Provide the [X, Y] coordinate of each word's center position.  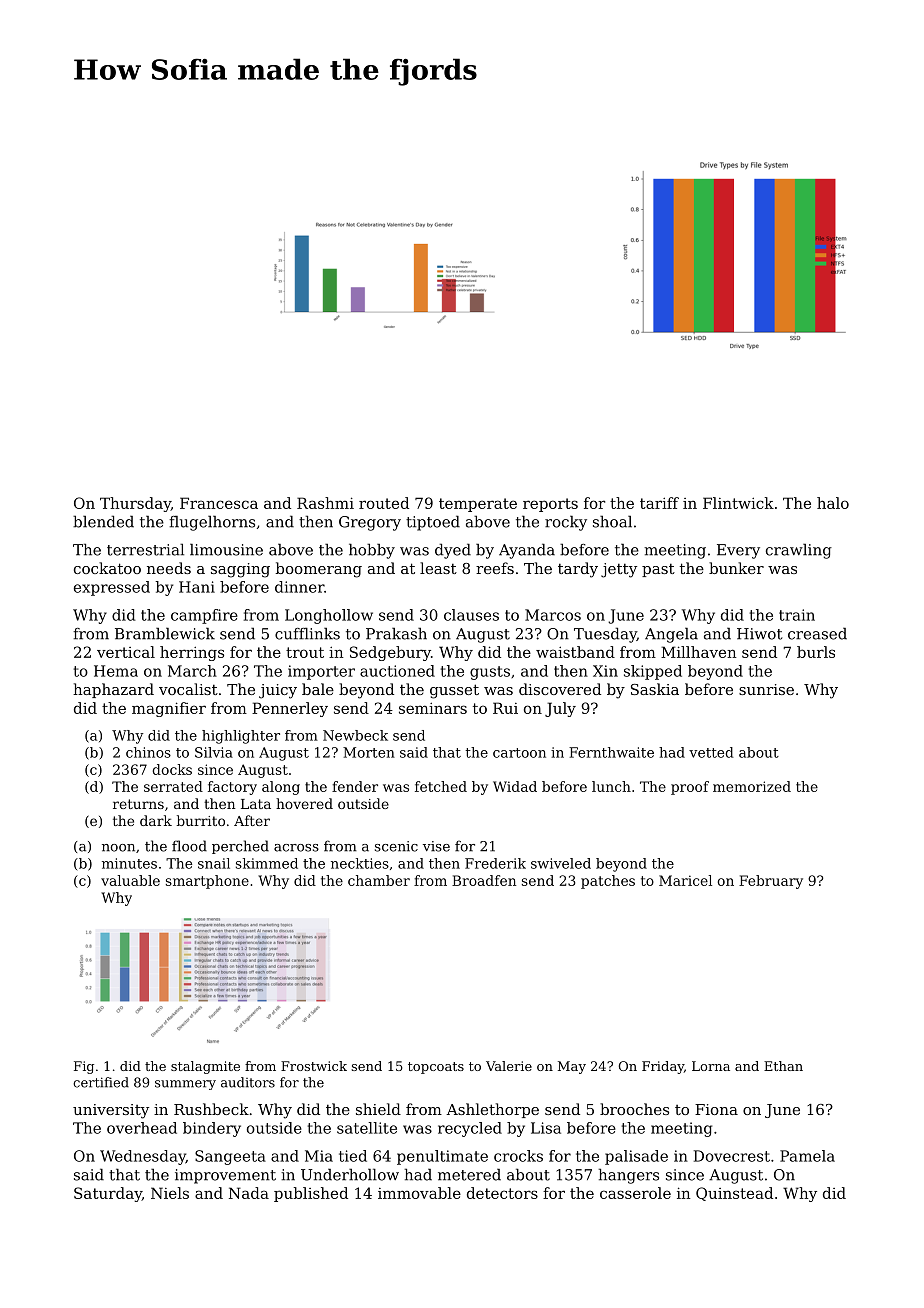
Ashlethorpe [492, 1110]
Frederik [495, 863]
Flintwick [738, 503]
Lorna [711, 1066]
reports [550, 505]
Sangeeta [230, 1157]
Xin [605, 671]
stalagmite [205, 1067]
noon [118, 848]
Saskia [655, 689]
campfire [204, 616]
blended [103, 521]
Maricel [685, 880]
